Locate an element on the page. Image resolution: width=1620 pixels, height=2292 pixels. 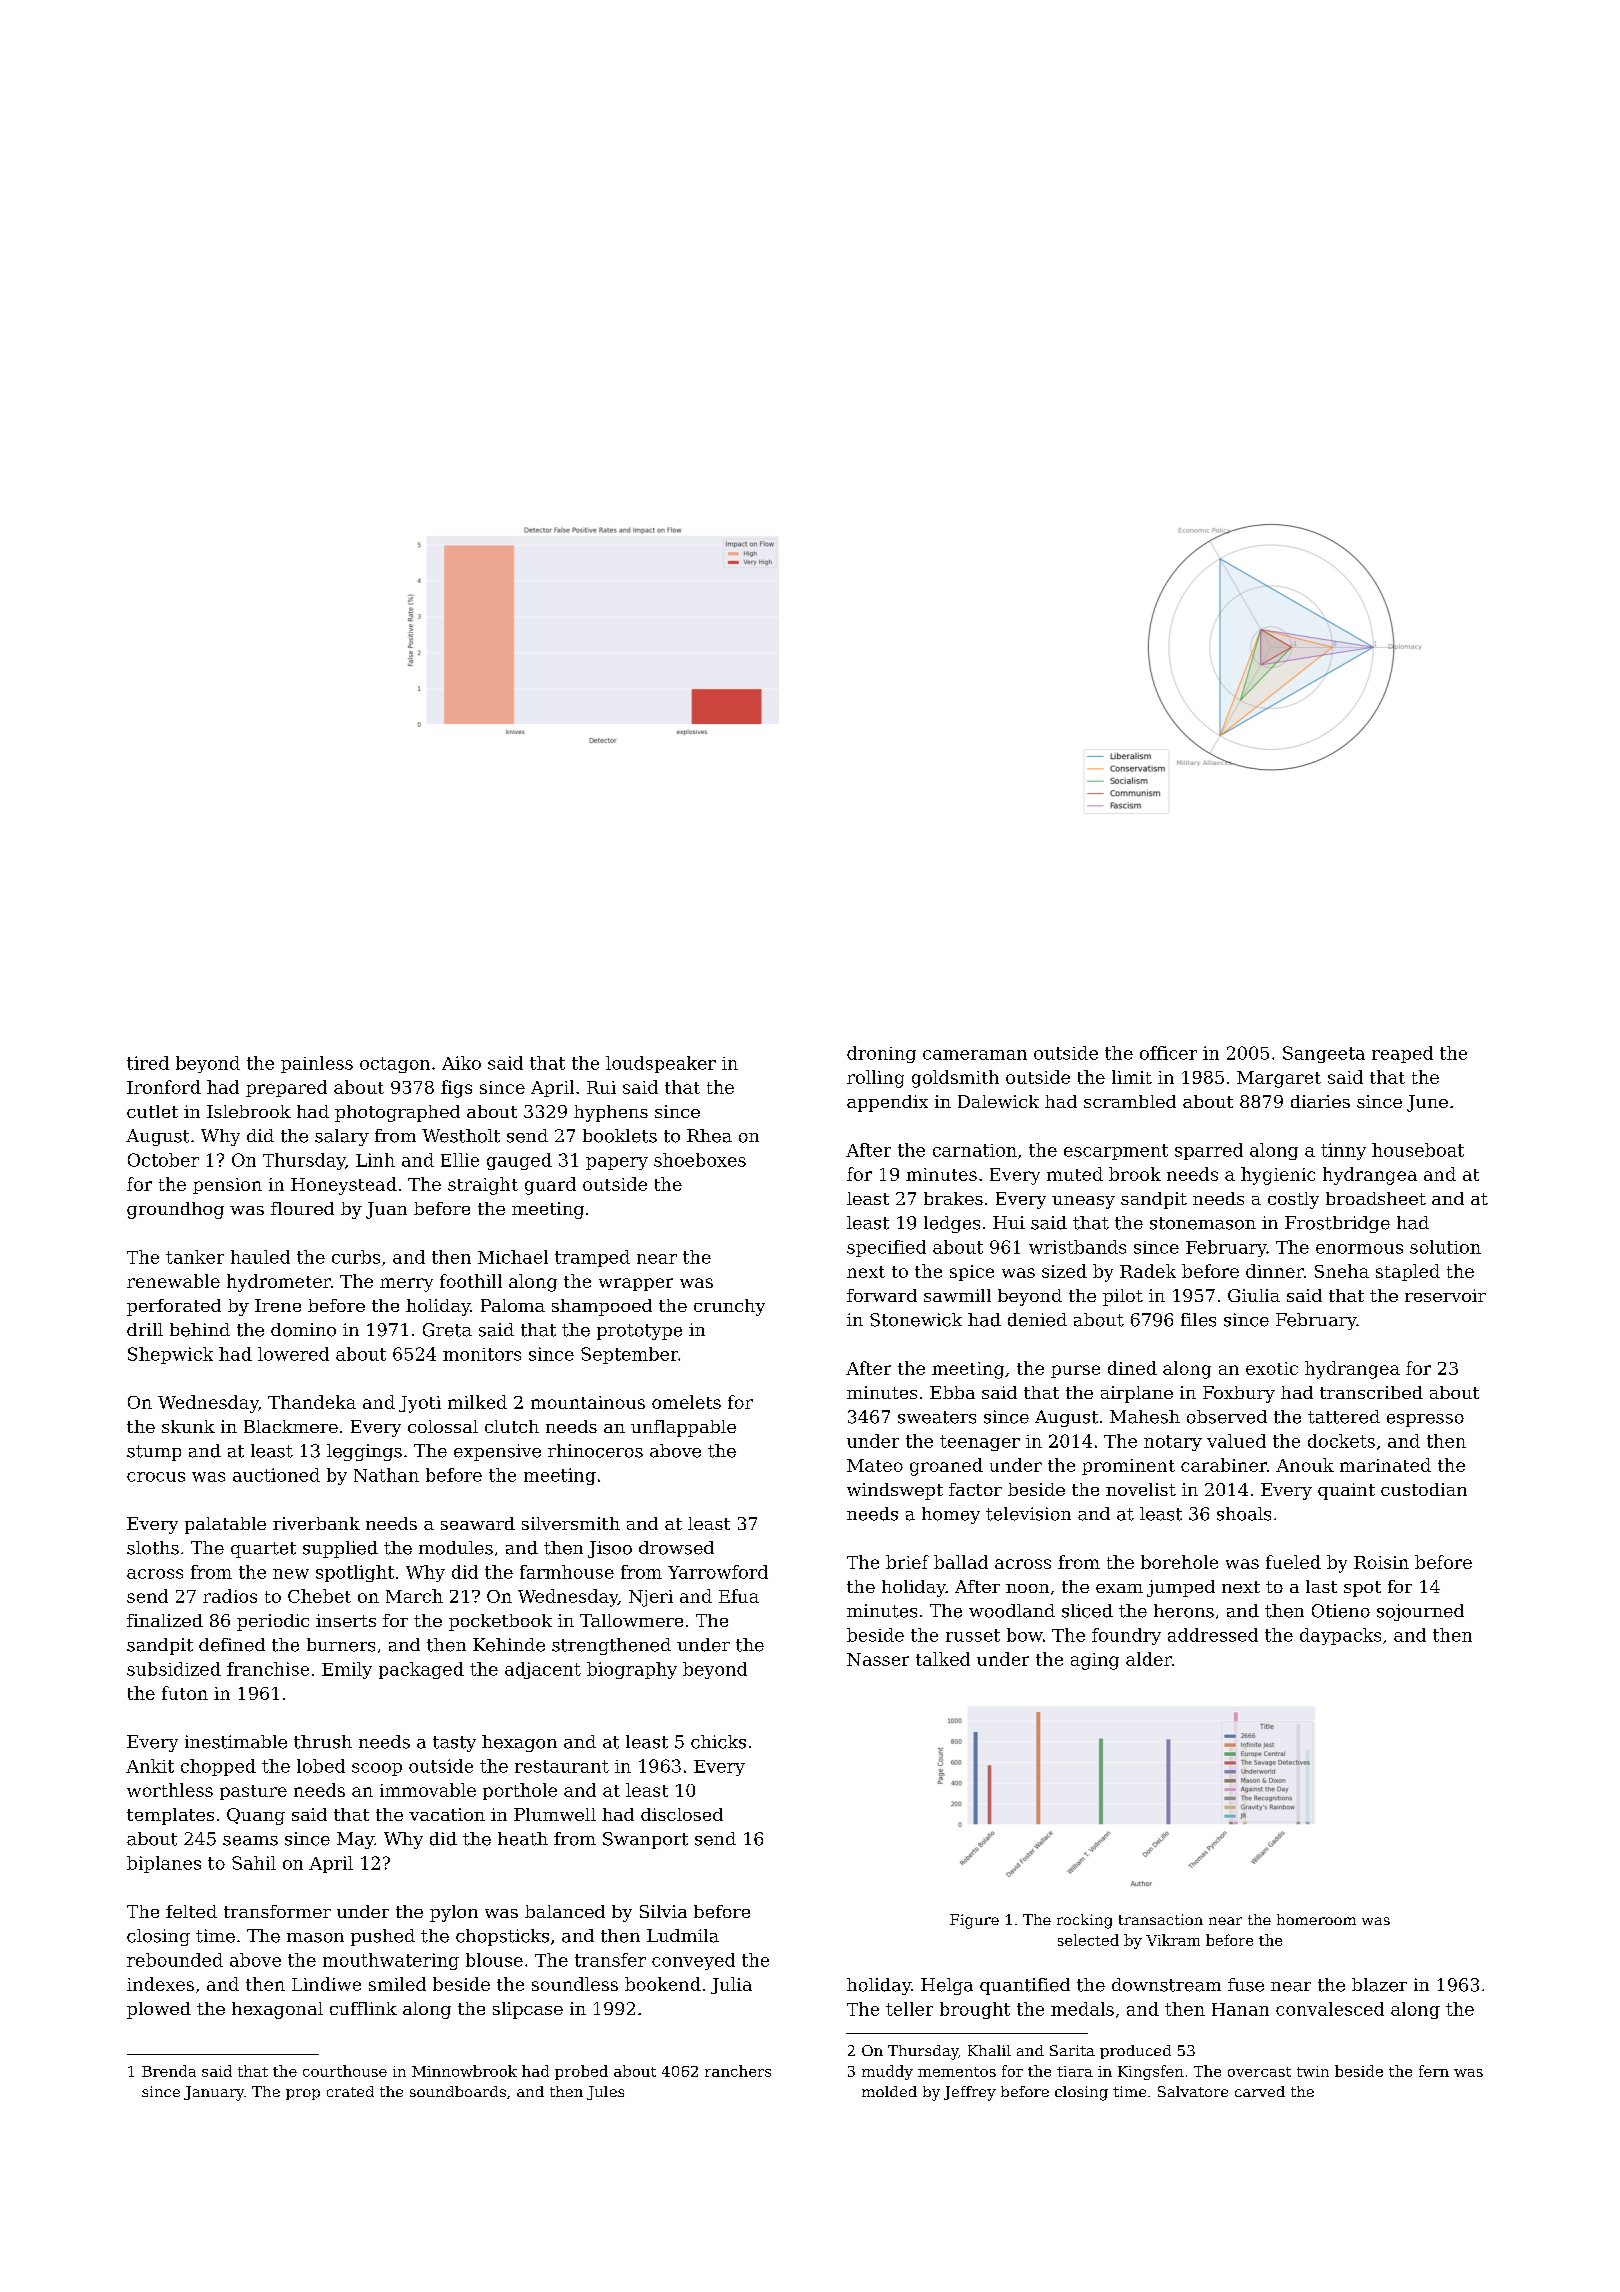
Aiko is located at coordinates (461, 1063).
